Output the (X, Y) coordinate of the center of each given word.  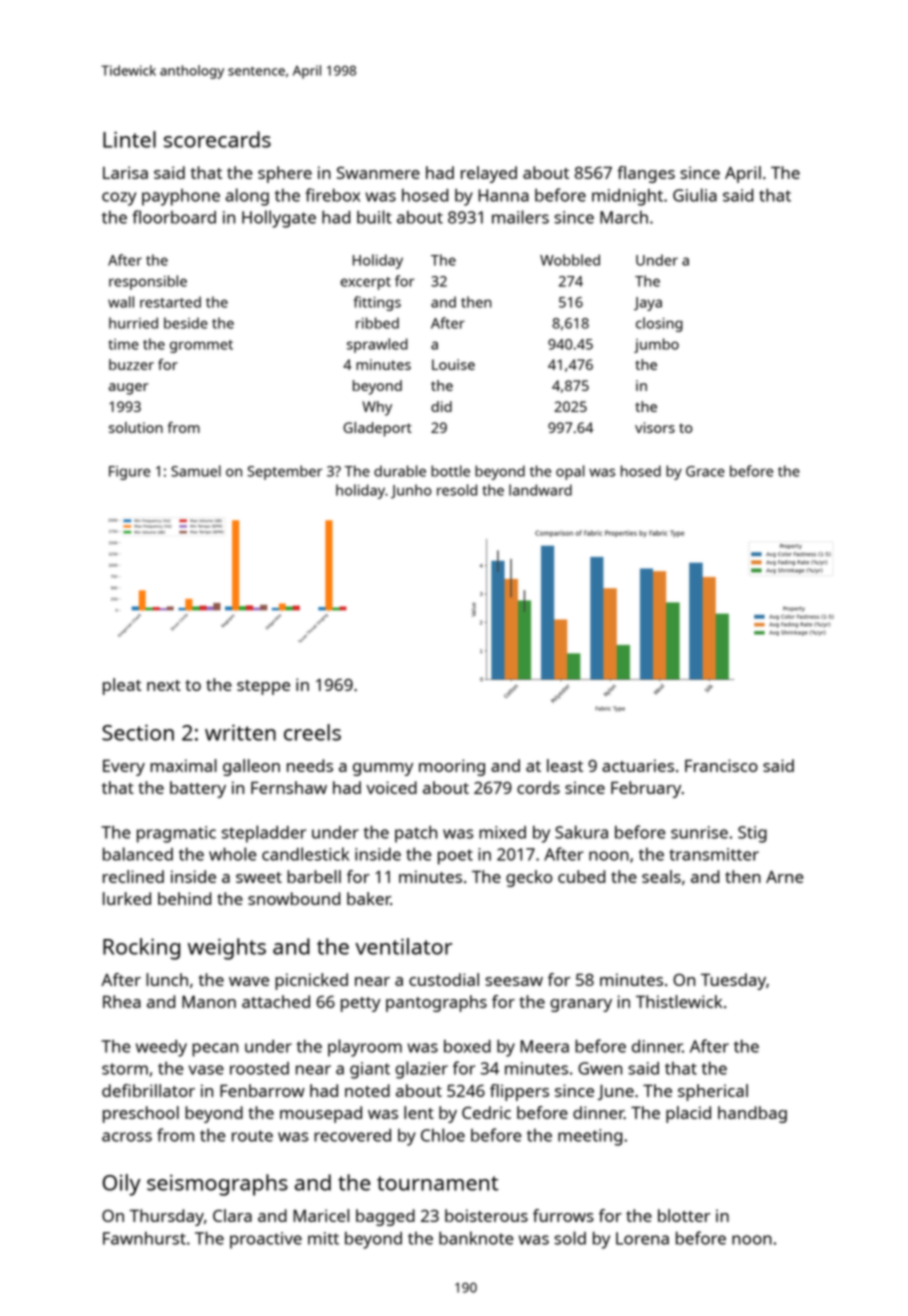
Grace (705, 471)
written (240, 732)
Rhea (122, 1001)
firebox (332, 195)
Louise (453, 364)
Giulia (695, 195)
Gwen (600, 1068)
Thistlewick (679, 1001)
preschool (141, 1114)
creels (312, 732)
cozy (119, 199)
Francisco (721, 765)
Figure (129, 473)
